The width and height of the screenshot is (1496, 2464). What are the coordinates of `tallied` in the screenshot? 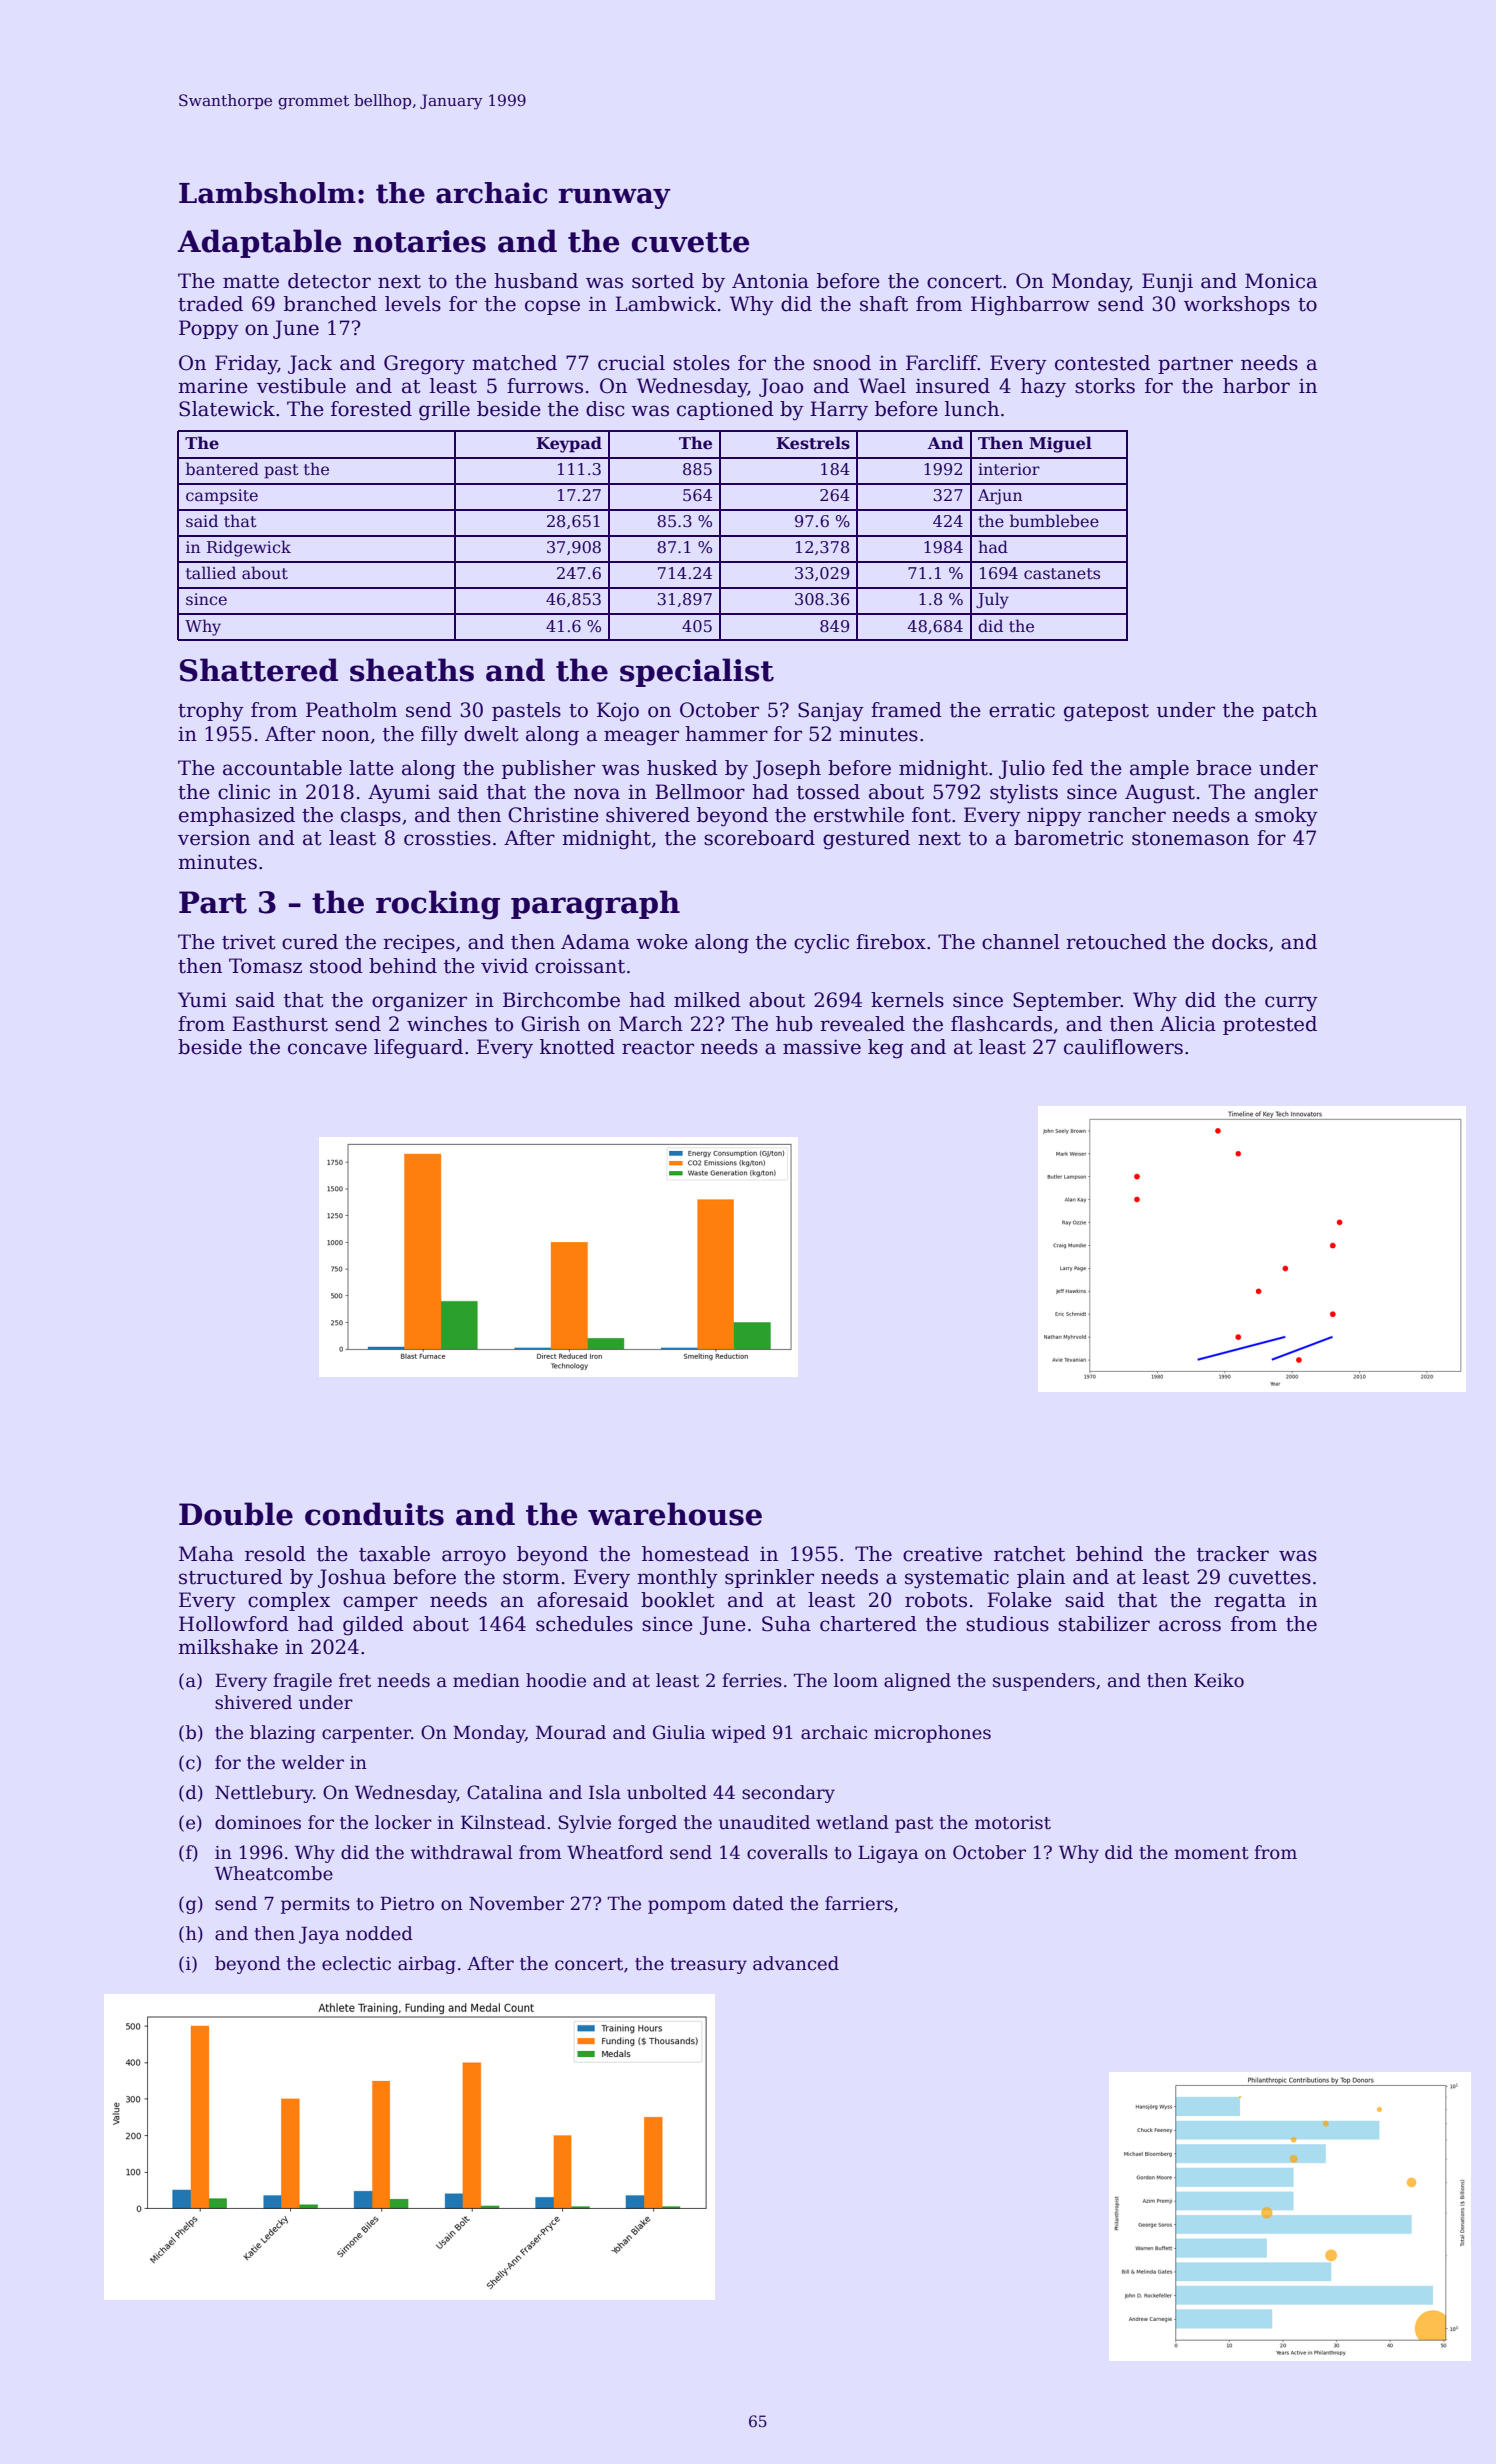 It's located at (211, 573).
